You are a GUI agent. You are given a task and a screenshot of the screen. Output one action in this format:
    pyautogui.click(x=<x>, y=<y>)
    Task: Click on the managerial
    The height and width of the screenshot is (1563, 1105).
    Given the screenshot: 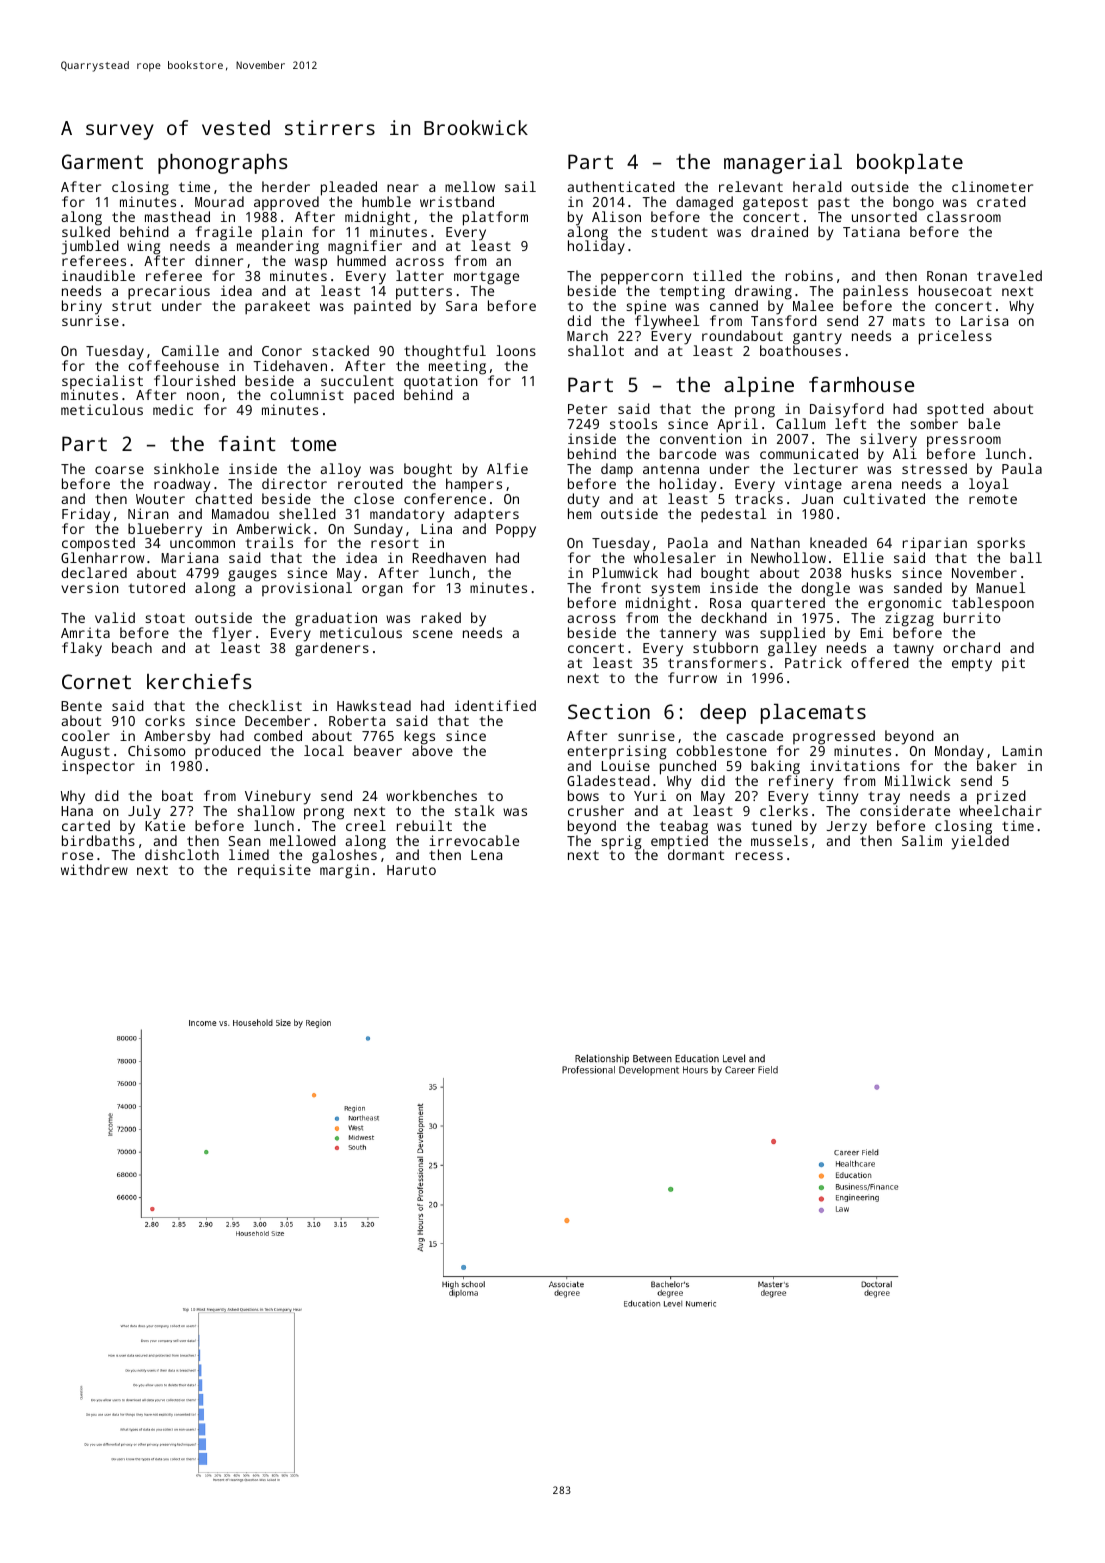 What is the action you would take?
    pyautogui.click(x=783, y=164)
